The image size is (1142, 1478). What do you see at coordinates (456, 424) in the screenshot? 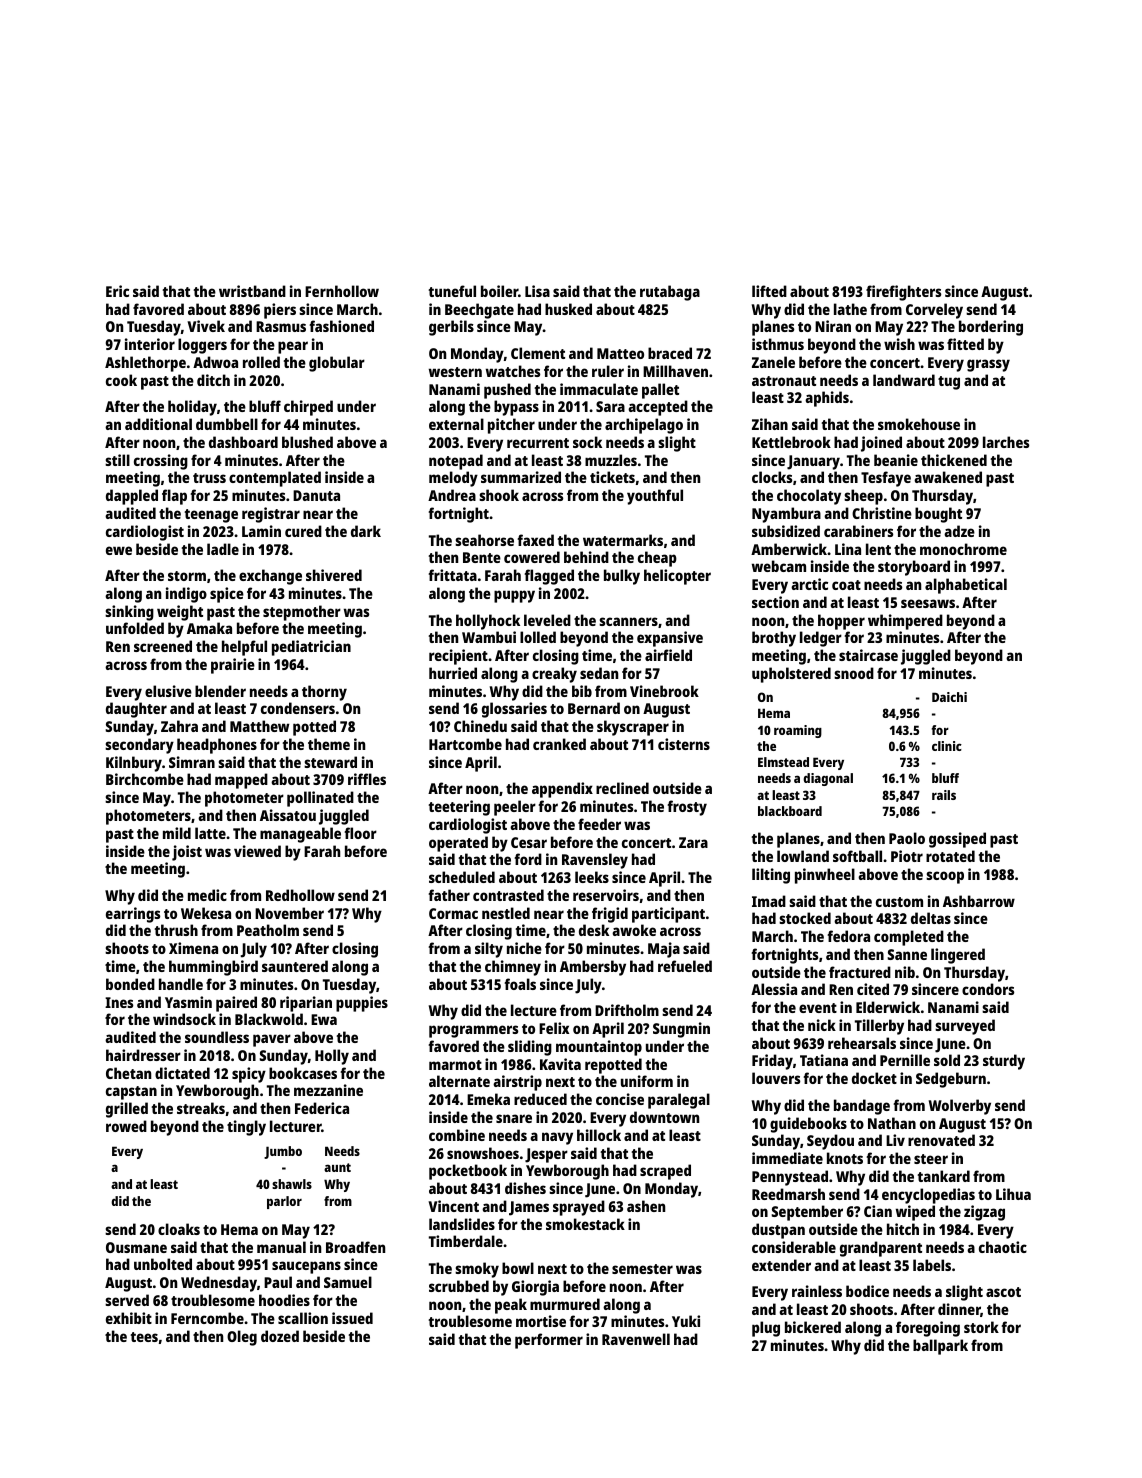
I see `external` at bounding box center [456, 424].
